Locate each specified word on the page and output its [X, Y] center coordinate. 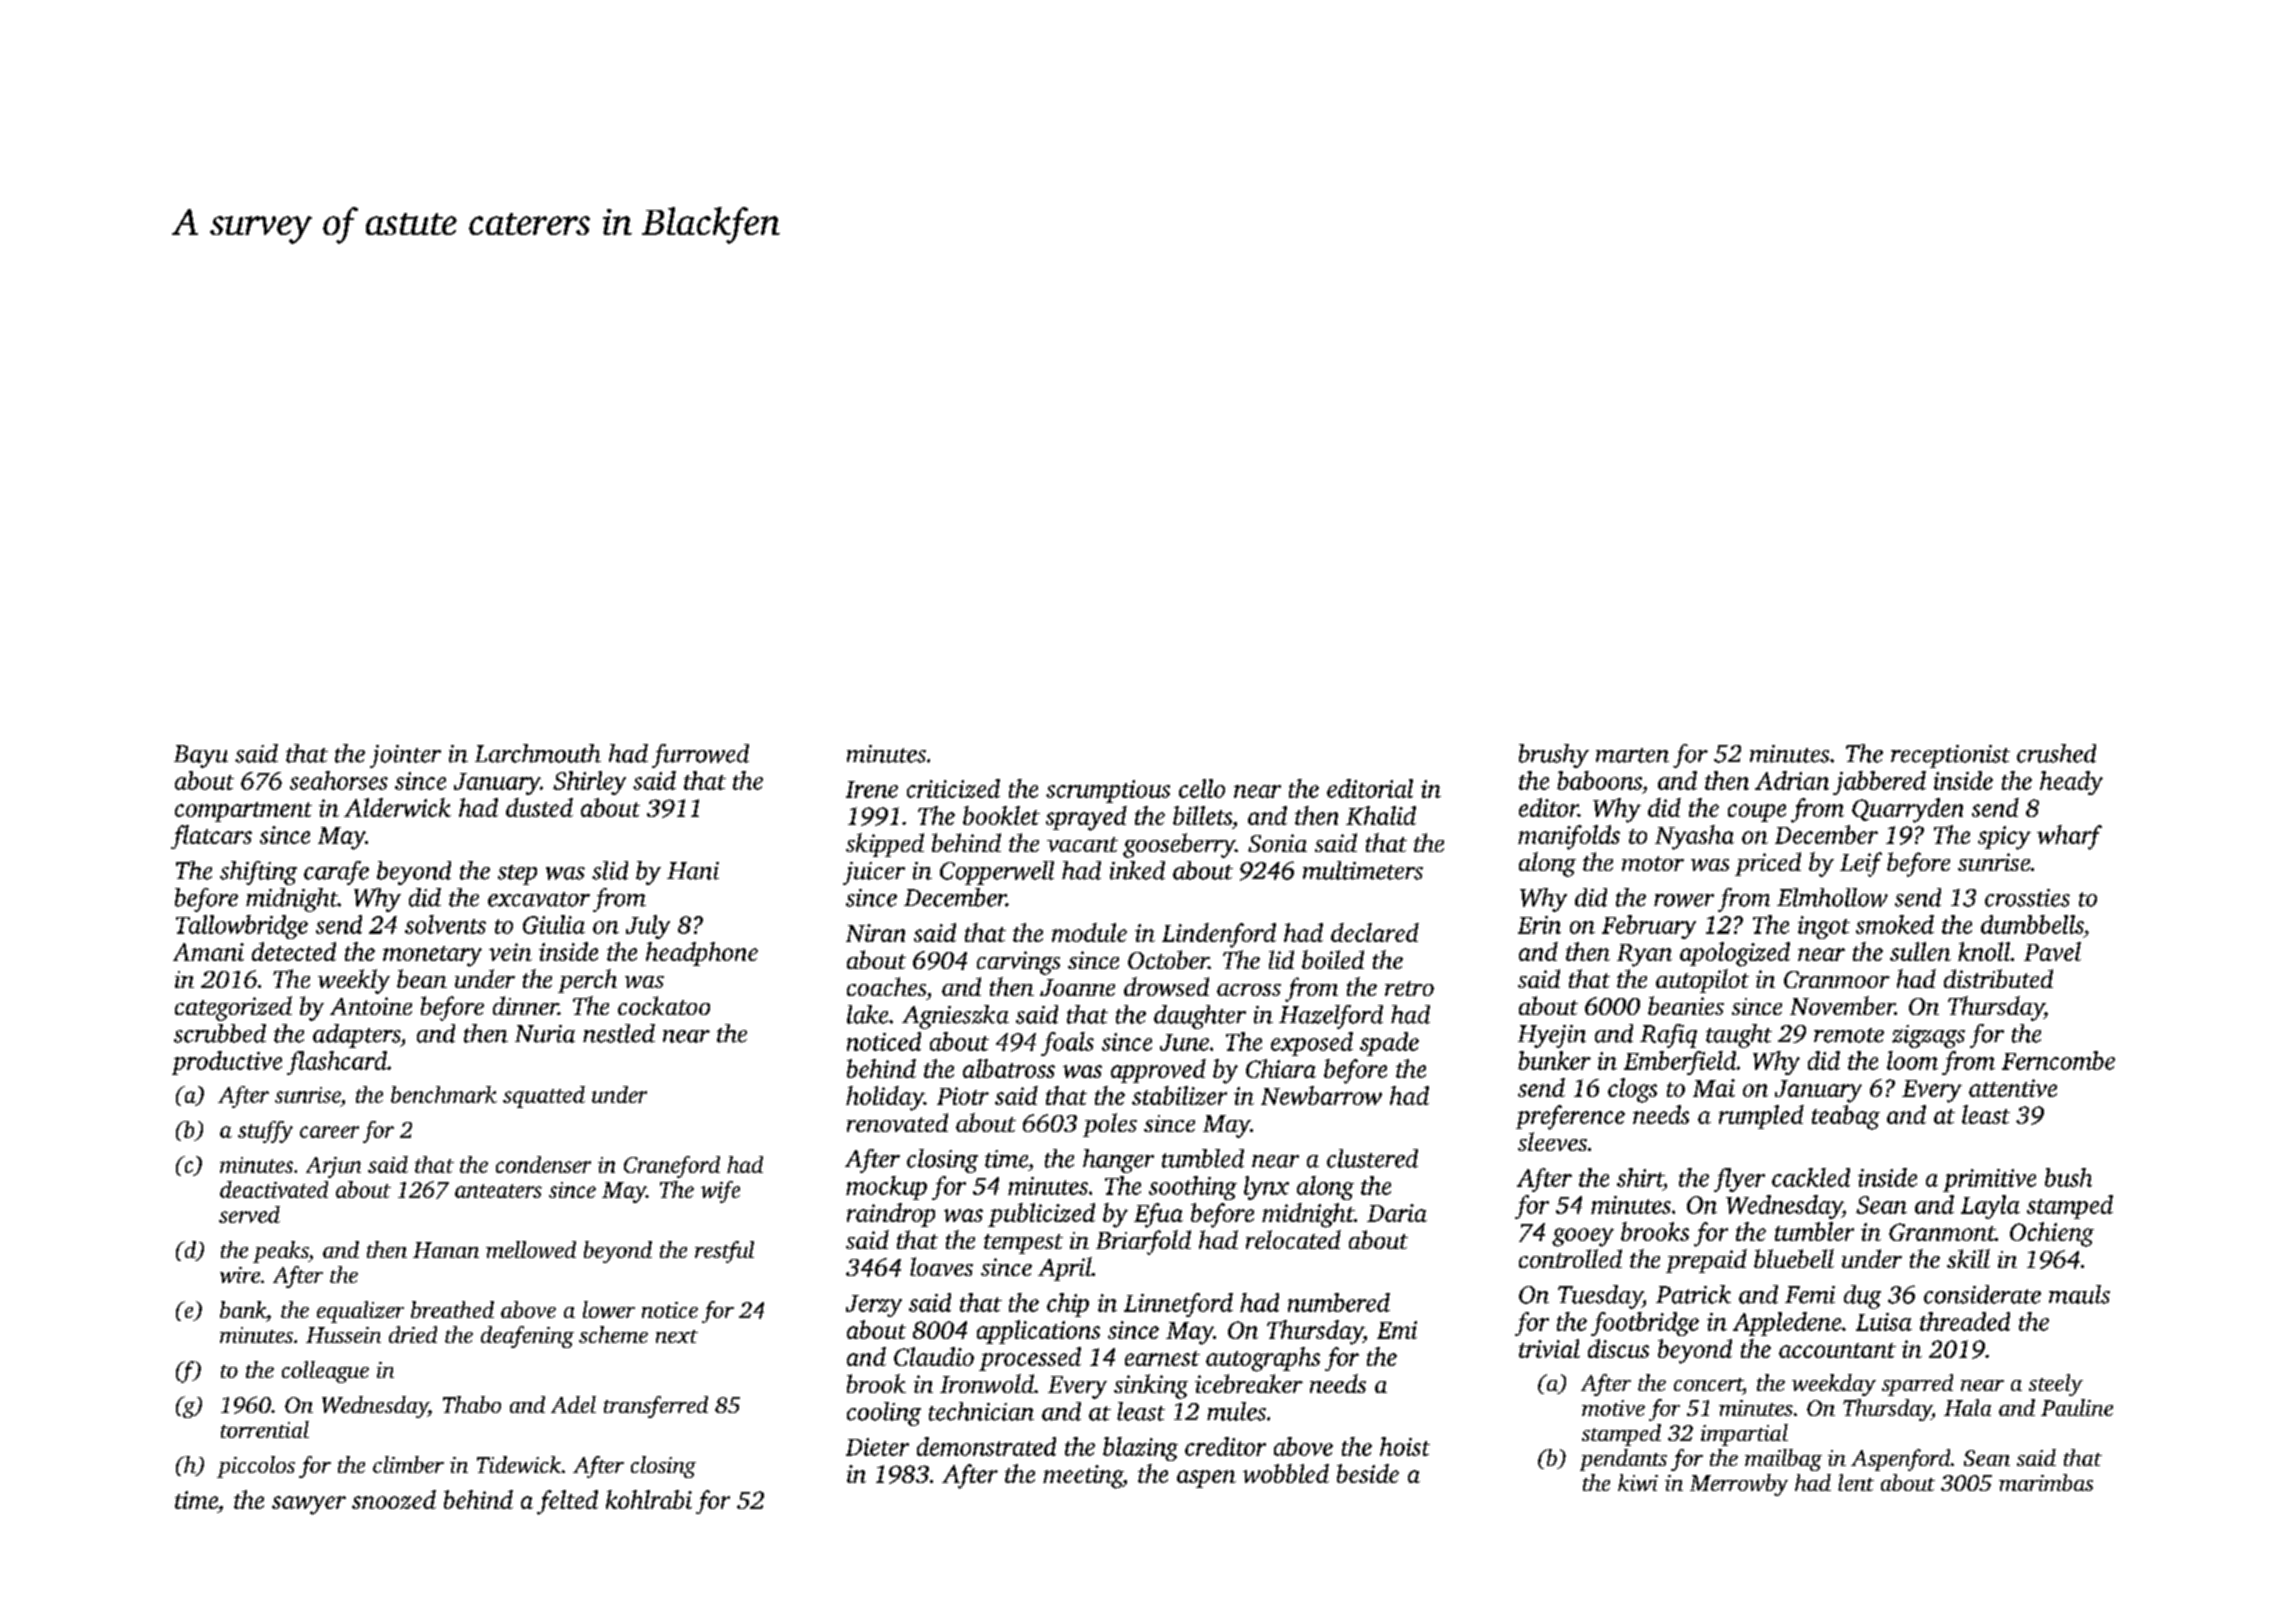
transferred [656, 1407]
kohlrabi [649, 1499]
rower [1684, 900]
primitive [1989, 1180]
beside [1368, 1473]
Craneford [672, 1167]
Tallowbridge [242, 927]
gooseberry [1179, 845]
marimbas [2046, 1482]
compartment [243, 812]
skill [1968, 1258]
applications [1038, 1332]
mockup [886, 1188]
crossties [2027, 898]
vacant [1082, 844]
